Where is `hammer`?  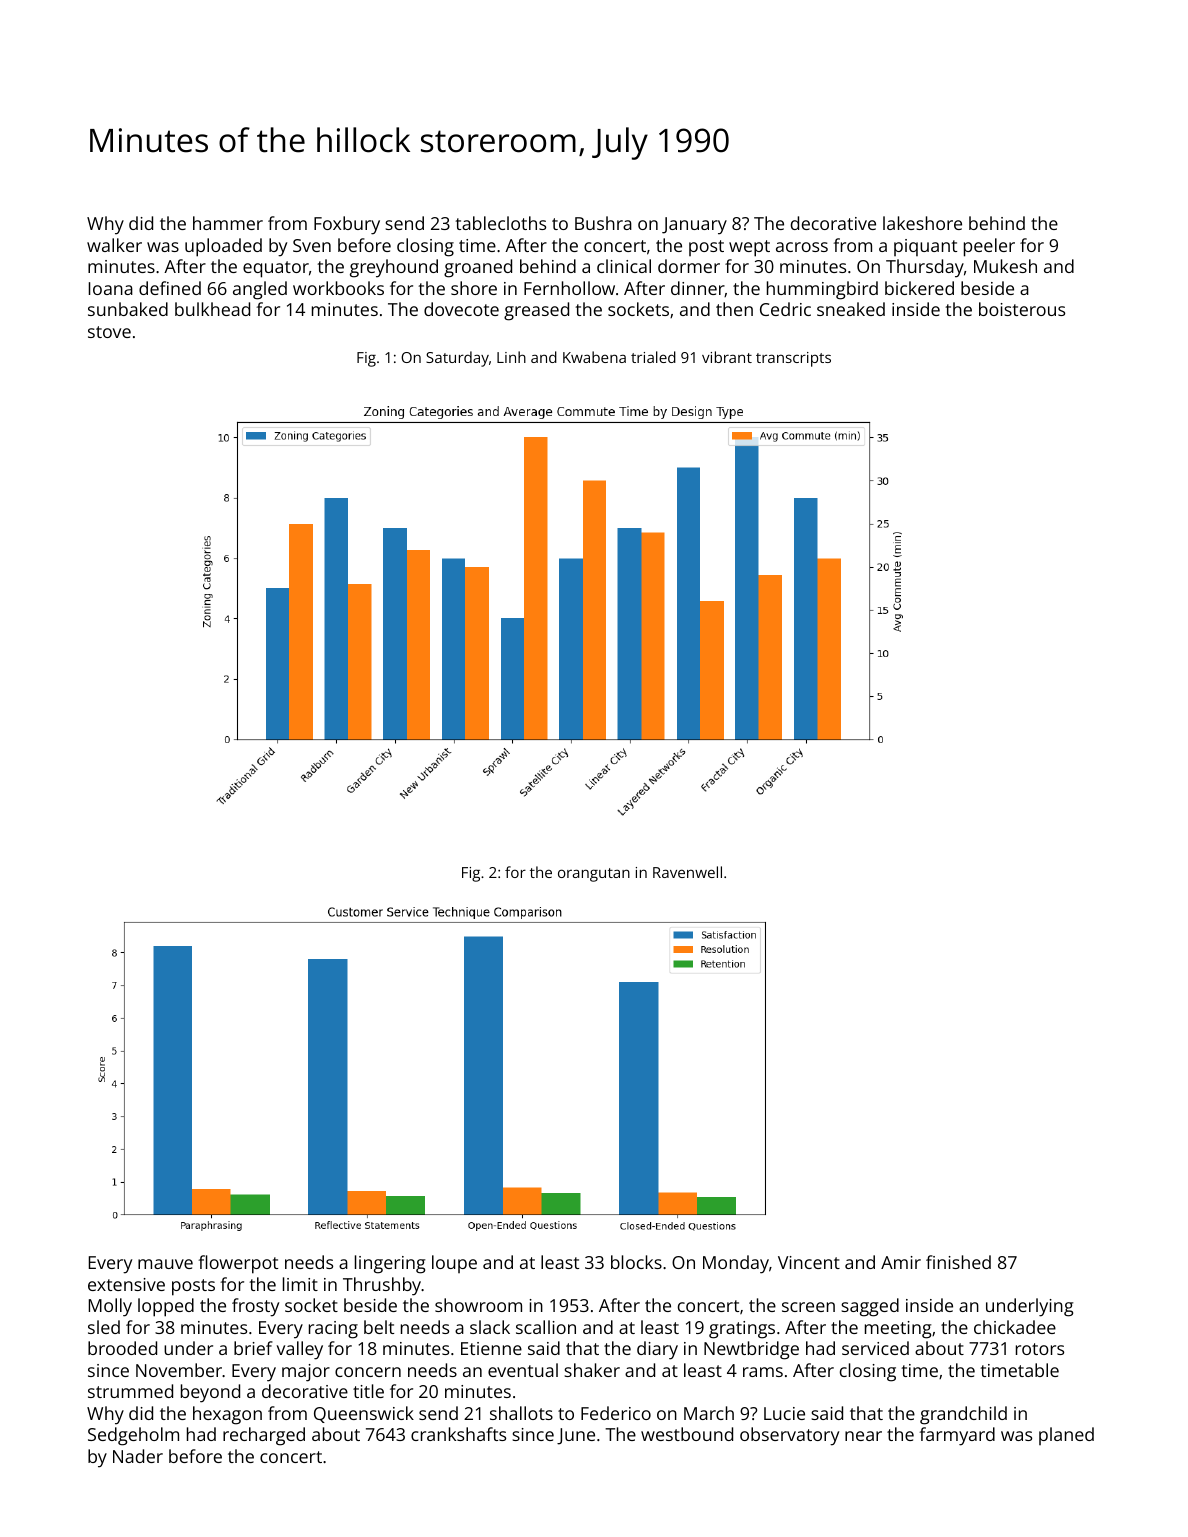 hammer is located at coordinates (228, 223).
